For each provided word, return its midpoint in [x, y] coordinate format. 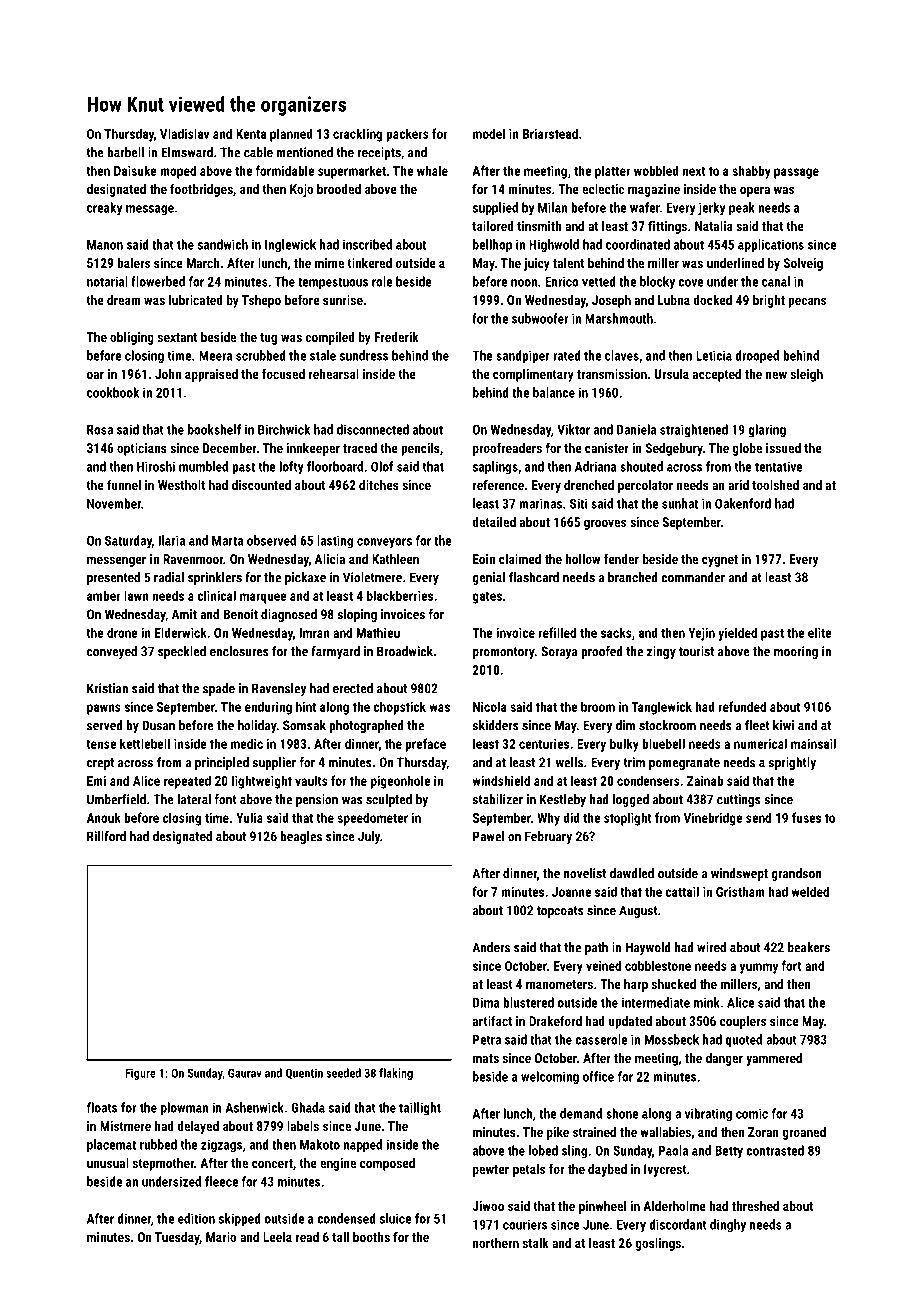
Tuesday [177, 1238]
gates [487, 598]
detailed [494, 522]
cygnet [720, 561]
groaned [804, 1133]
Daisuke [135, 170]
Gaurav [245, 1073]
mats [486, 1058]
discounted [261, 485]
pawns [104, 709]
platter [612, 172]
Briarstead [550, 133]
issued [783, 448]
